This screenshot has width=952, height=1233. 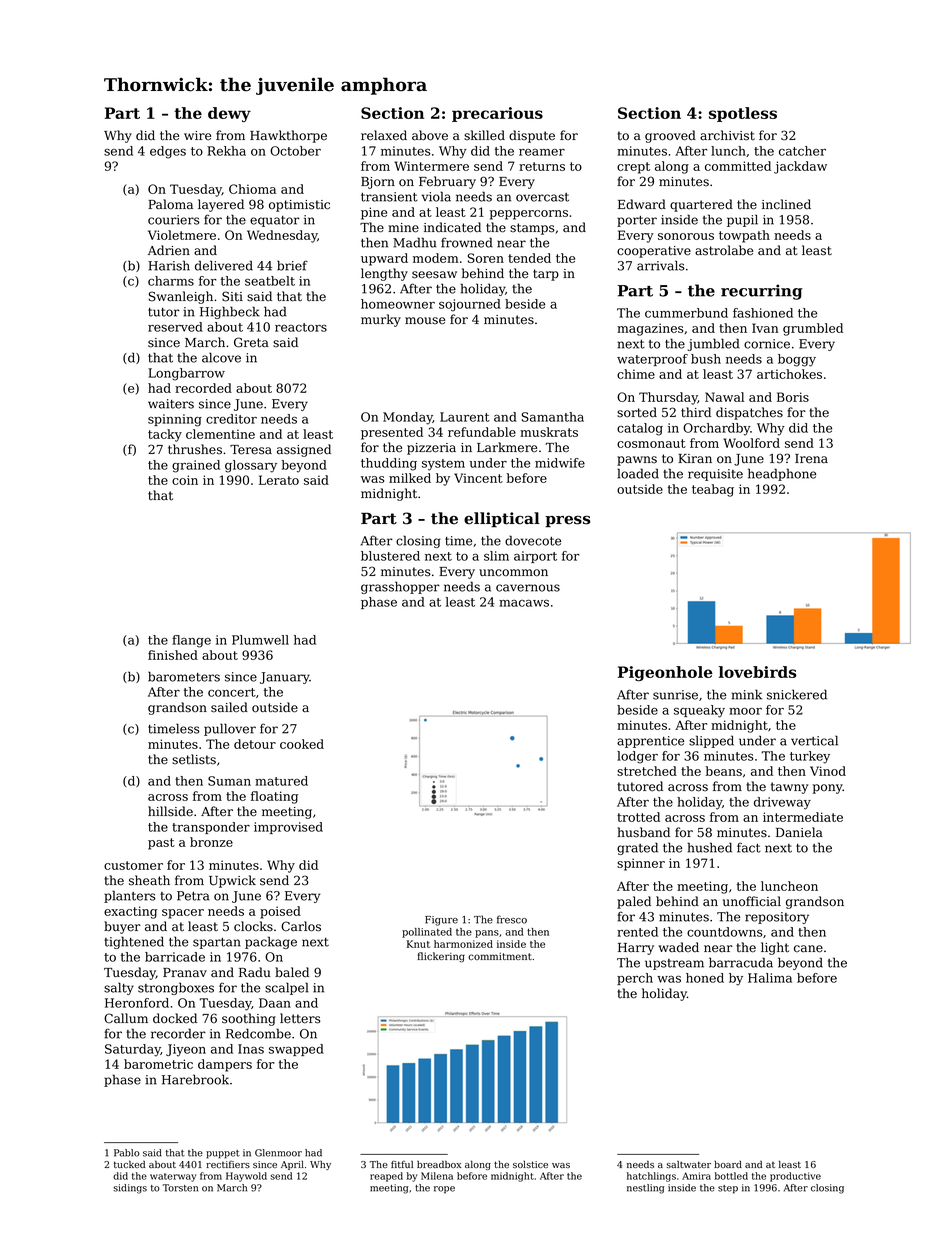 I want to click on airport, so click(x=535, y=557).
